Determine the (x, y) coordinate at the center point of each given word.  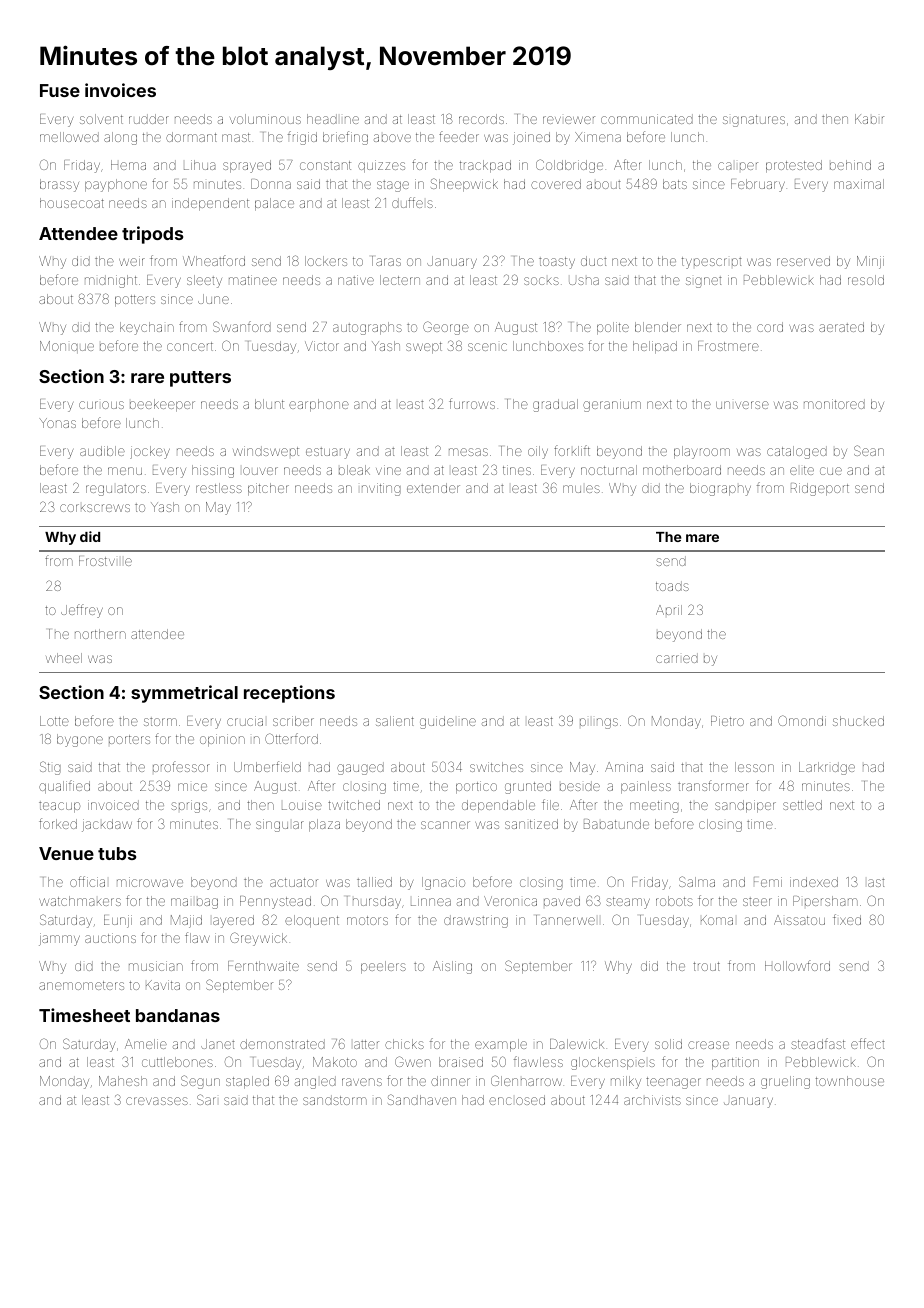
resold (866, 280)
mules (581, 489)
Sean (869, 450)
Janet (218, 1044)
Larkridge (827, 768)
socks (541, 281)
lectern (400, 280)
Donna (271, 184)
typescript (712, 263)
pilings (599, 723)
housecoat (72, 203)
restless (219, 488)
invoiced (113, 805)
